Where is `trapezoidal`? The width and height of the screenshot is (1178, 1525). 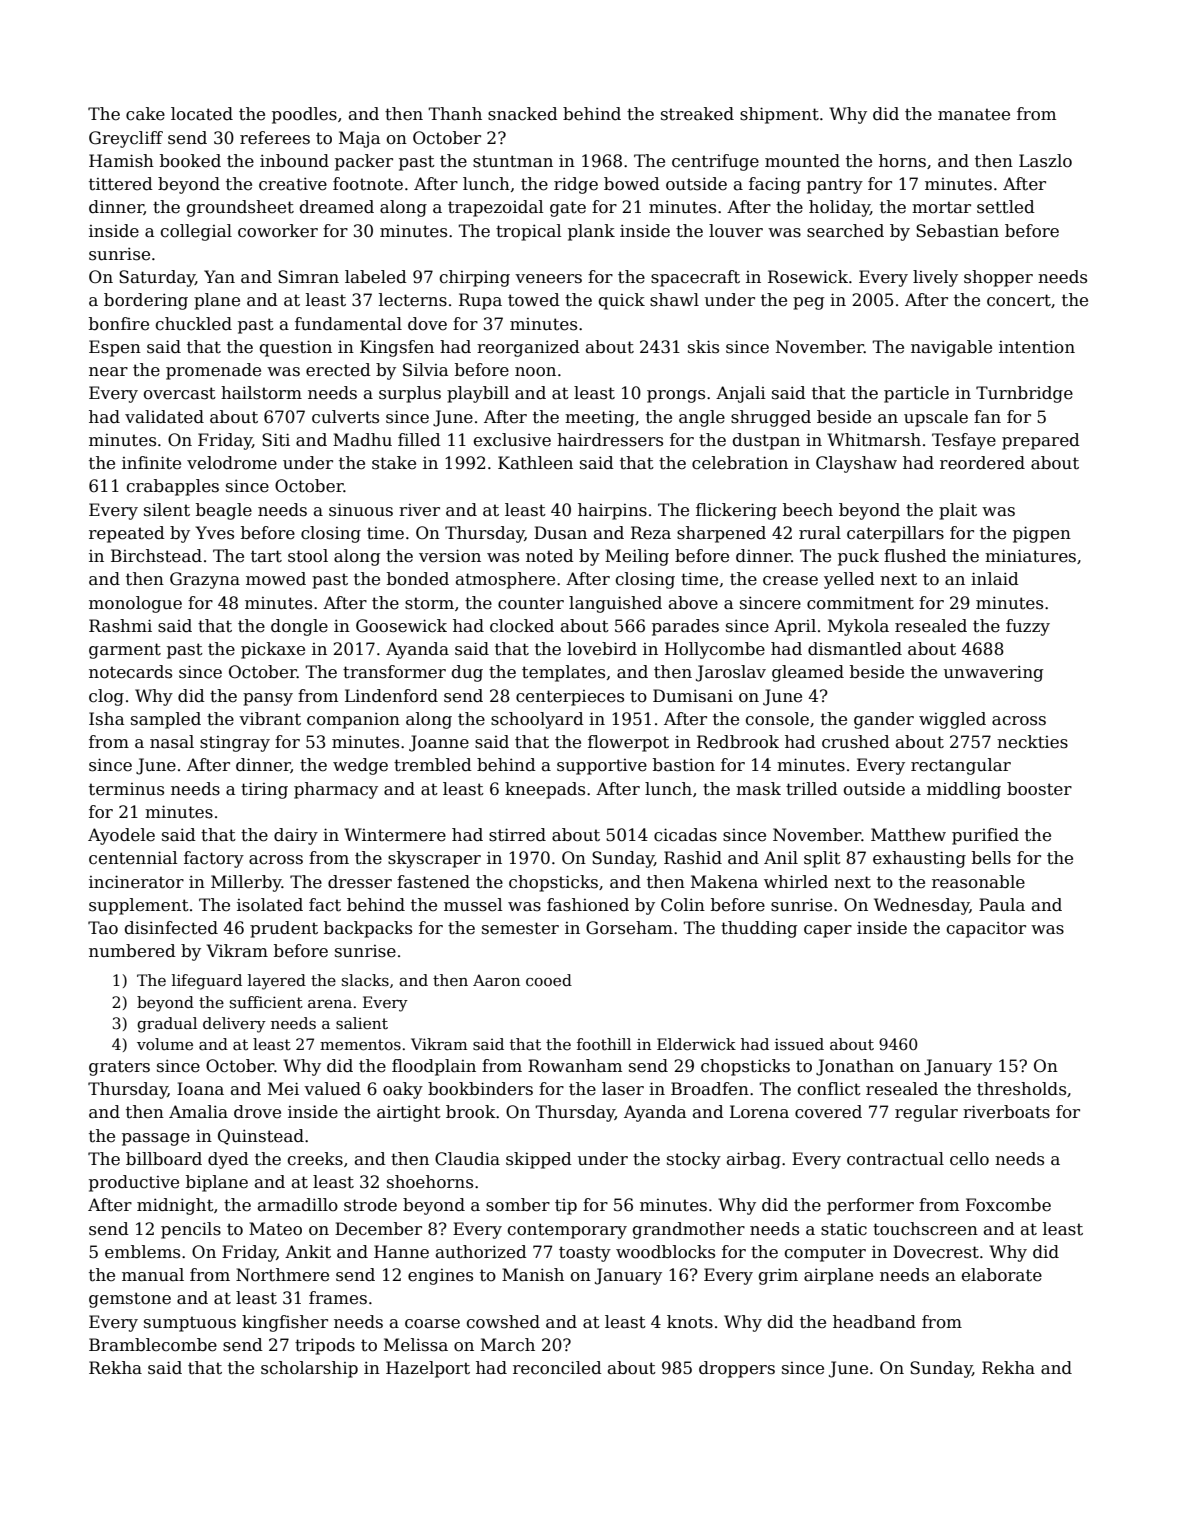
trapezoidal is located at coordinates (495, 208).
